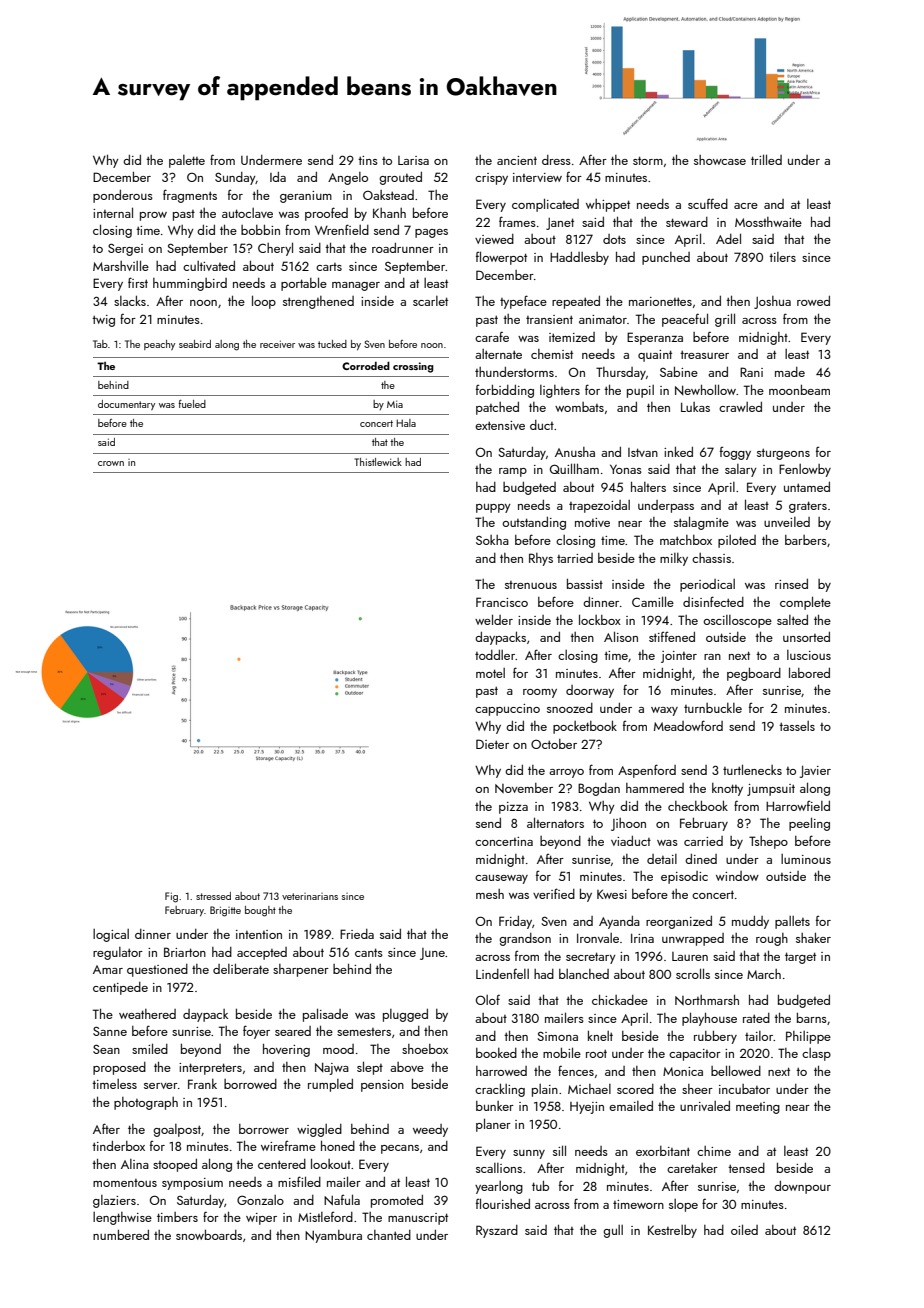 The image size is (924, 1308). Describe the element at coordinates (111, 463) in the page. I see `crown` at that location.
